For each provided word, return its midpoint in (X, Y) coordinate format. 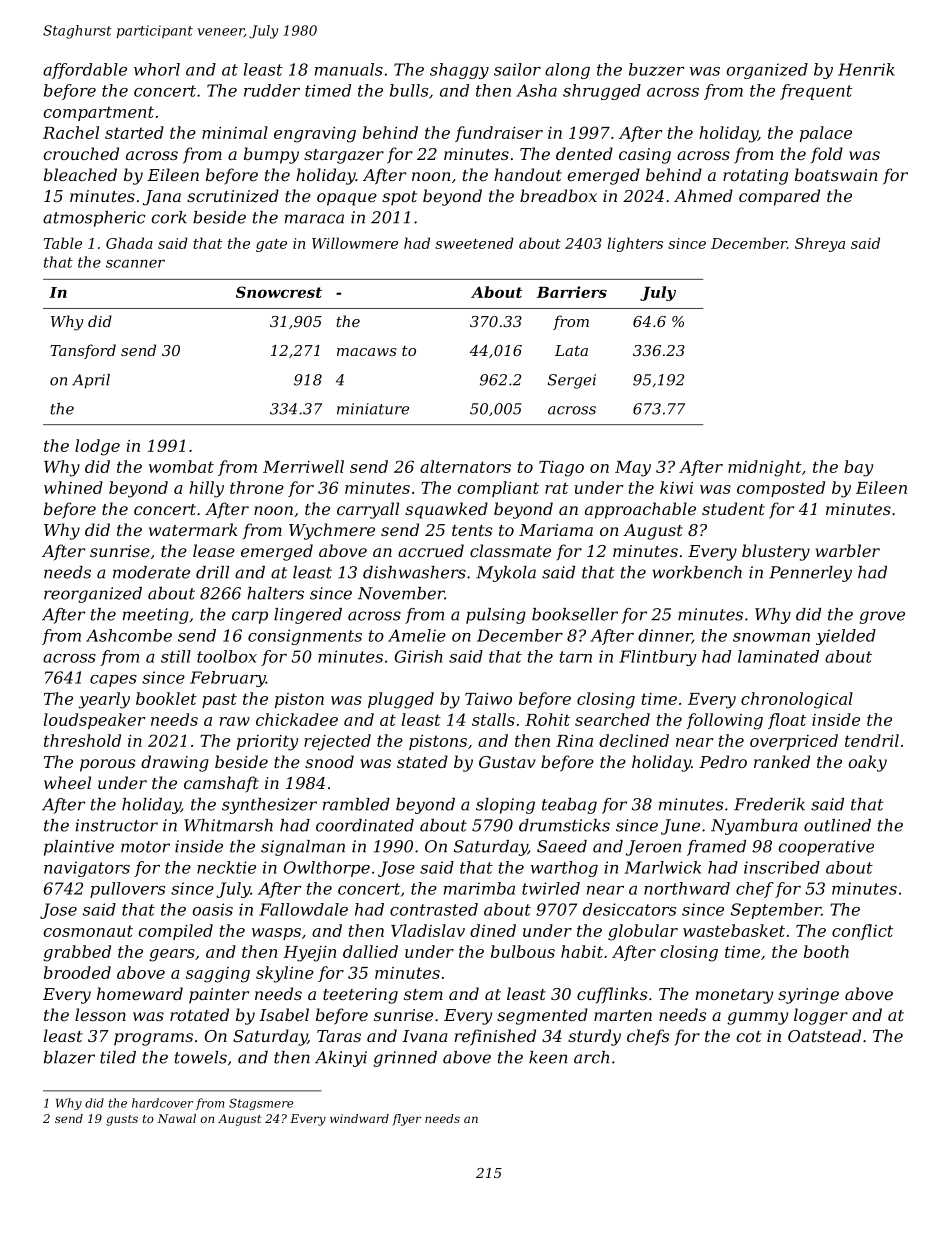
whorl (157, 69)
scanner (135, 264)
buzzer (657, 69)
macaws (367, 352)
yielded (846, 637)
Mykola (506, 574)
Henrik (866, 69)
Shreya (820, 244)
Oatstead (824, 1035)
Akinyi (341, 1059)
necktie (226, 867)
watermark (193, 529)
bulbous (523, 951)
